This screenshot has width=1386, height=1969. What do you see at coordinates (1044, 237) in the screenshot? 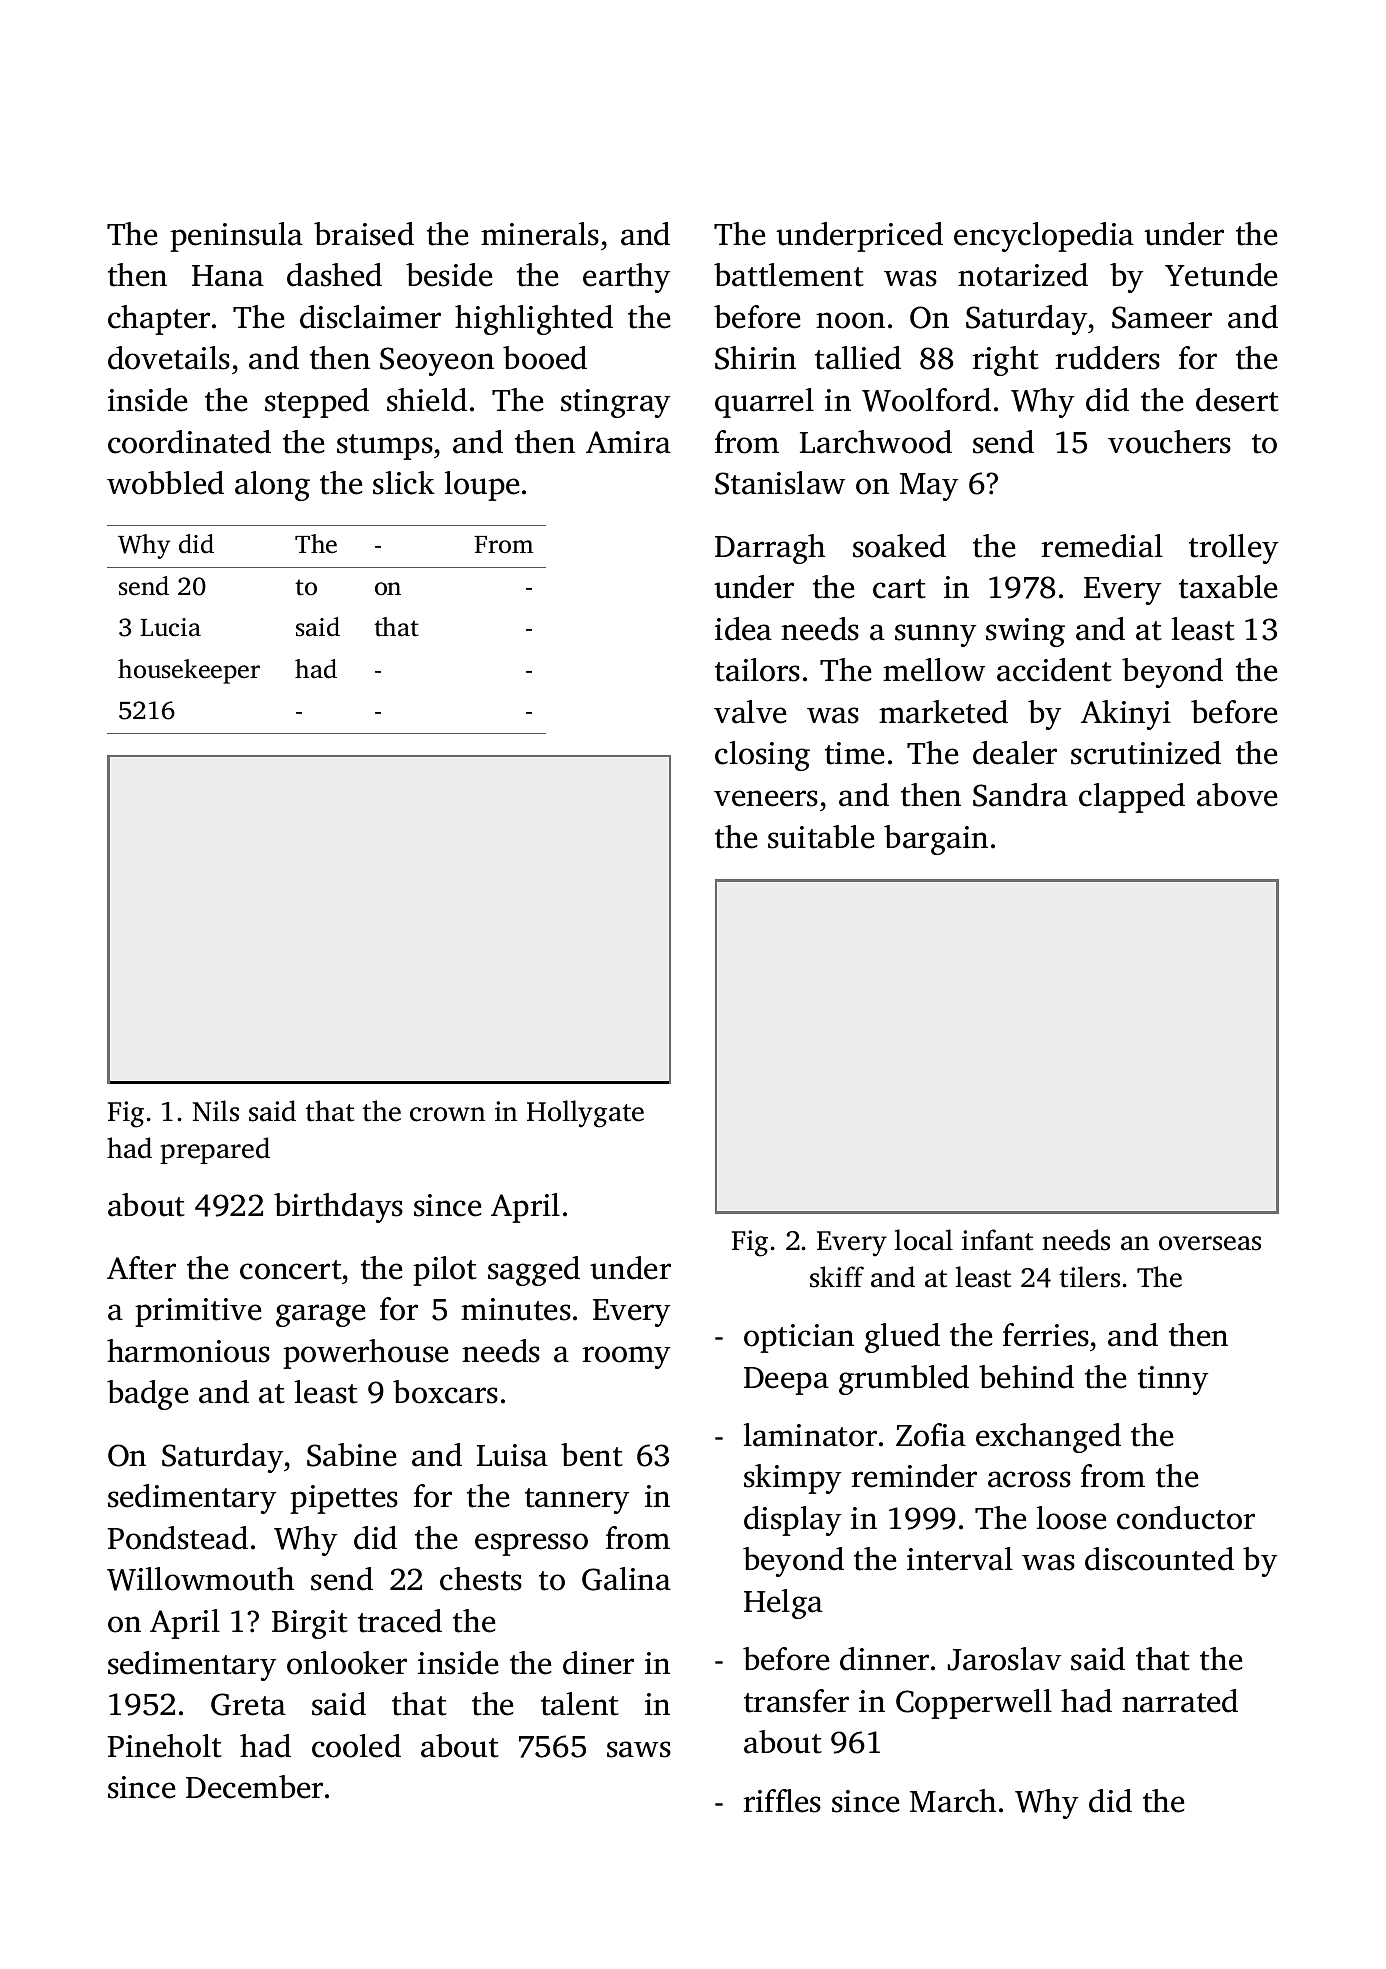
I see `encyclopedia` at bounding box center [1044, 237].
